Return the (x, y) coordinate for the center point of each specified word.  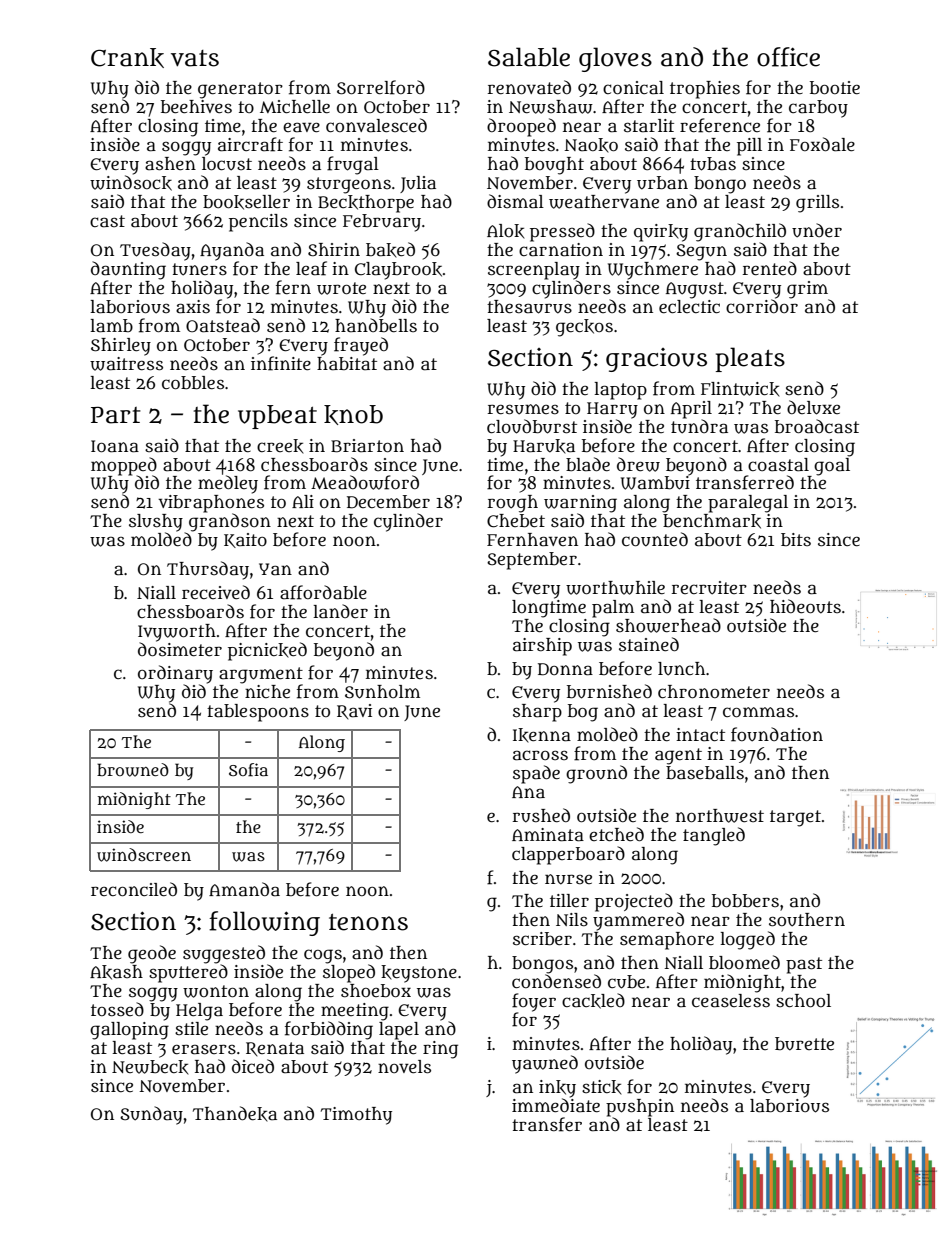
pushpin (640, 1107)
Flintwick (740, 389)
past (804, 965)
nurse (568, 879)
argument (261, 675)
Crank (127, 58)
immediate (556, 1105)
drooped (521, 127)
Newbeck (150, 1067)
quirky (661, 233)
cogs (323, 956)
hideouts (805, 606)
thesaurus (529, 307)
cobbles (193, 383)
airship (542, 647)
